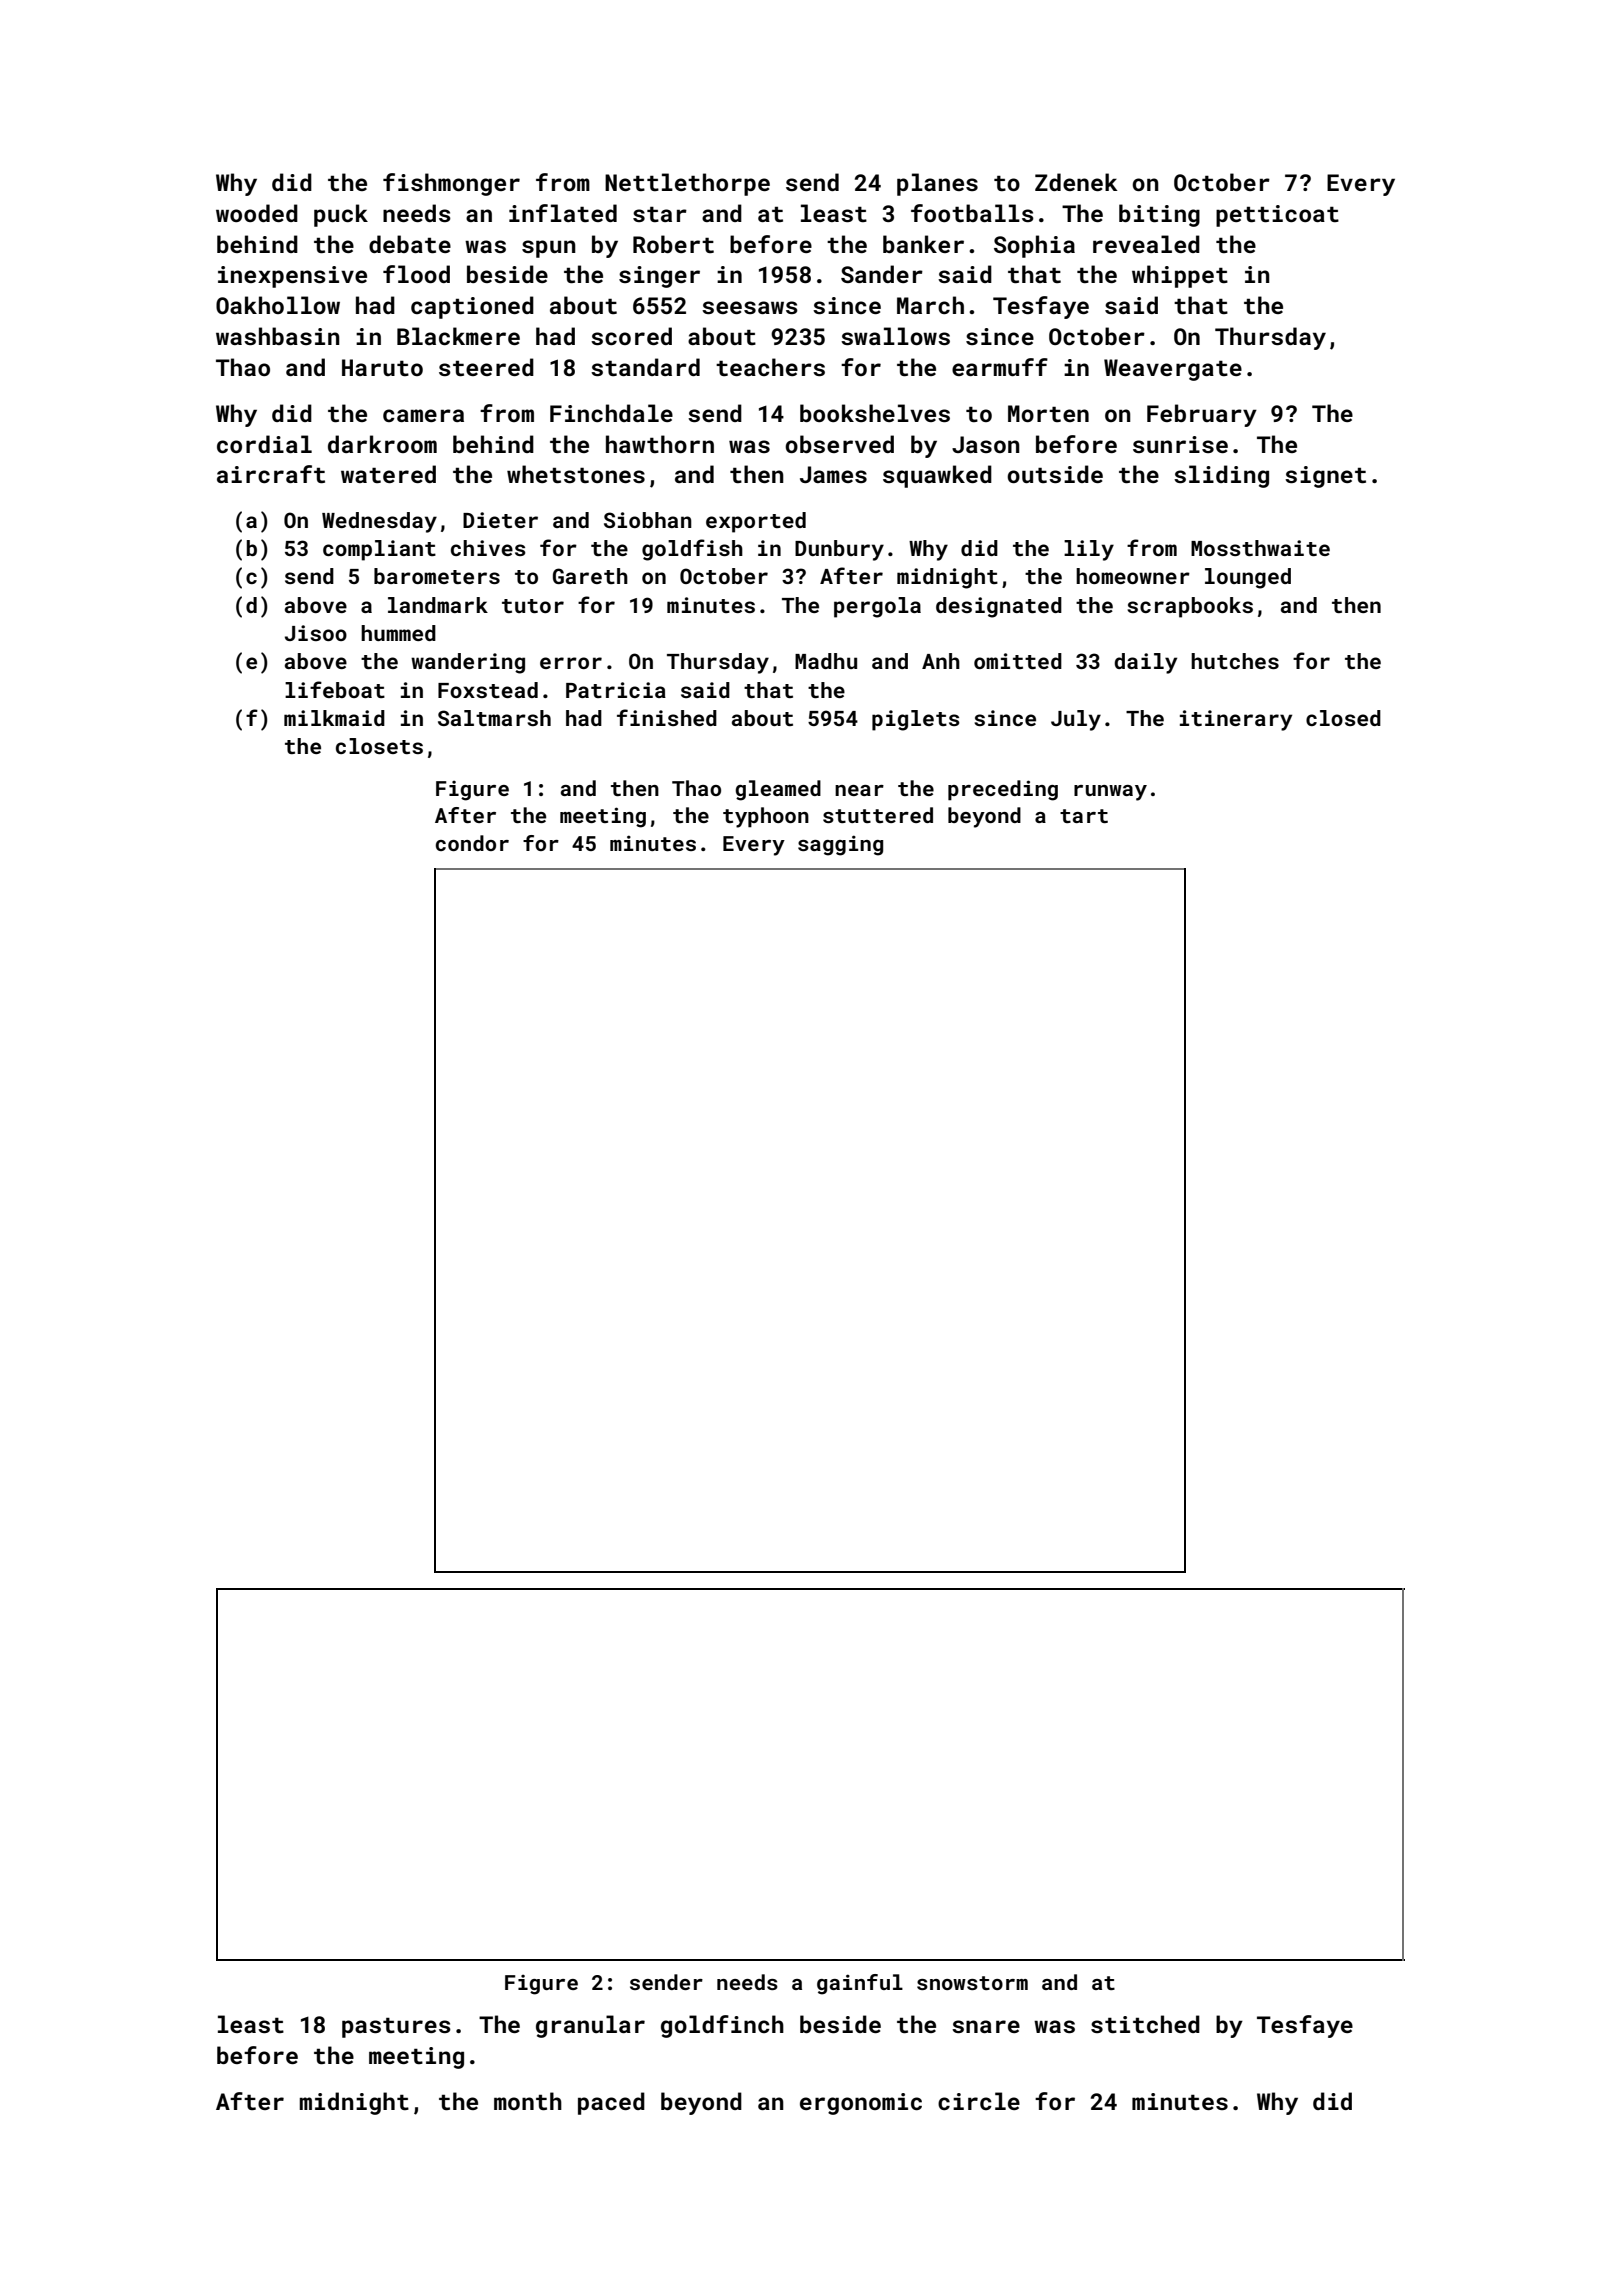 The height and width of the screenshot is (2292, 1620). Describe the element at coordinates (861, 2104) in the screenshot. I see `ergonomic` at that location.
